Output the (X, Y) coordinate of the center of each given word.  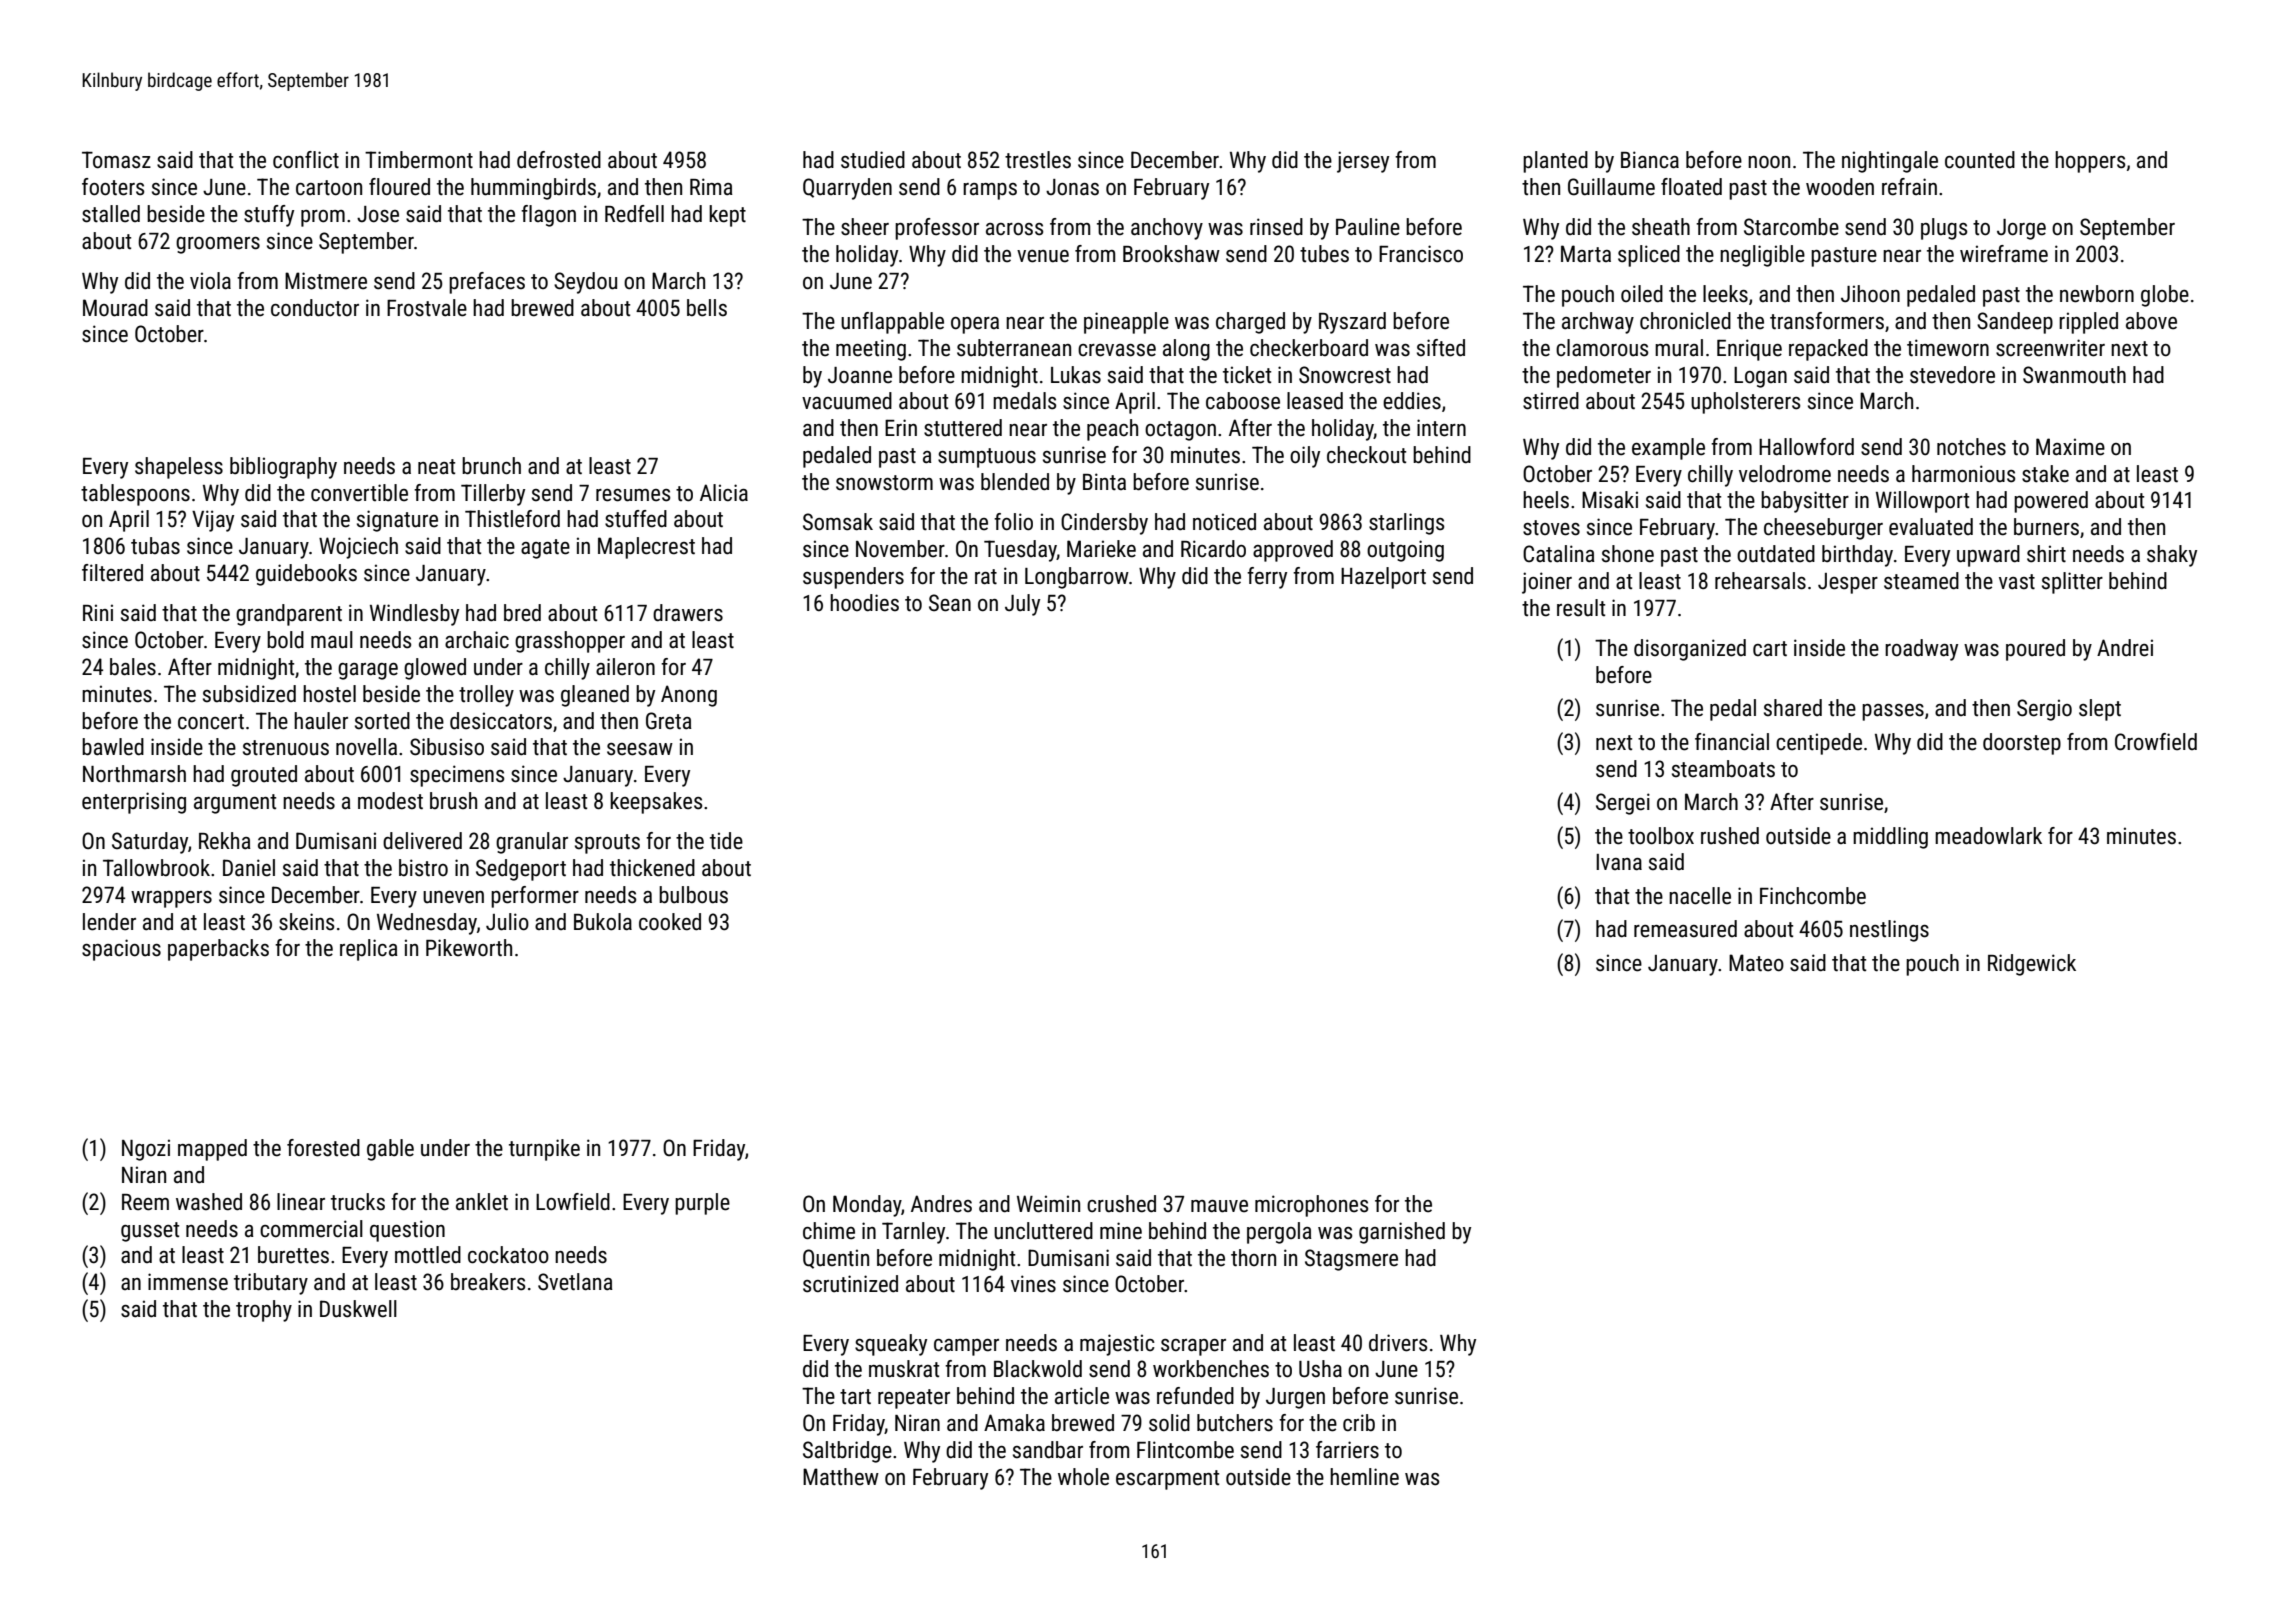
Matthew (841, 1477)
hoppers (2090, 162)
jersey (1363, 162)
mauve (1219, 1206)
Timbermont (419, 160)
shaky (2172, 556)
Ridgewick (2032, 965)
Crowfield (2156, 742)
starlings (1406, 524)
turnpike (544, 1150)
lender (109, 922)
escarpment (1167, 1480)
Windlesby (414, 615)
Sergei (1623, 804)
